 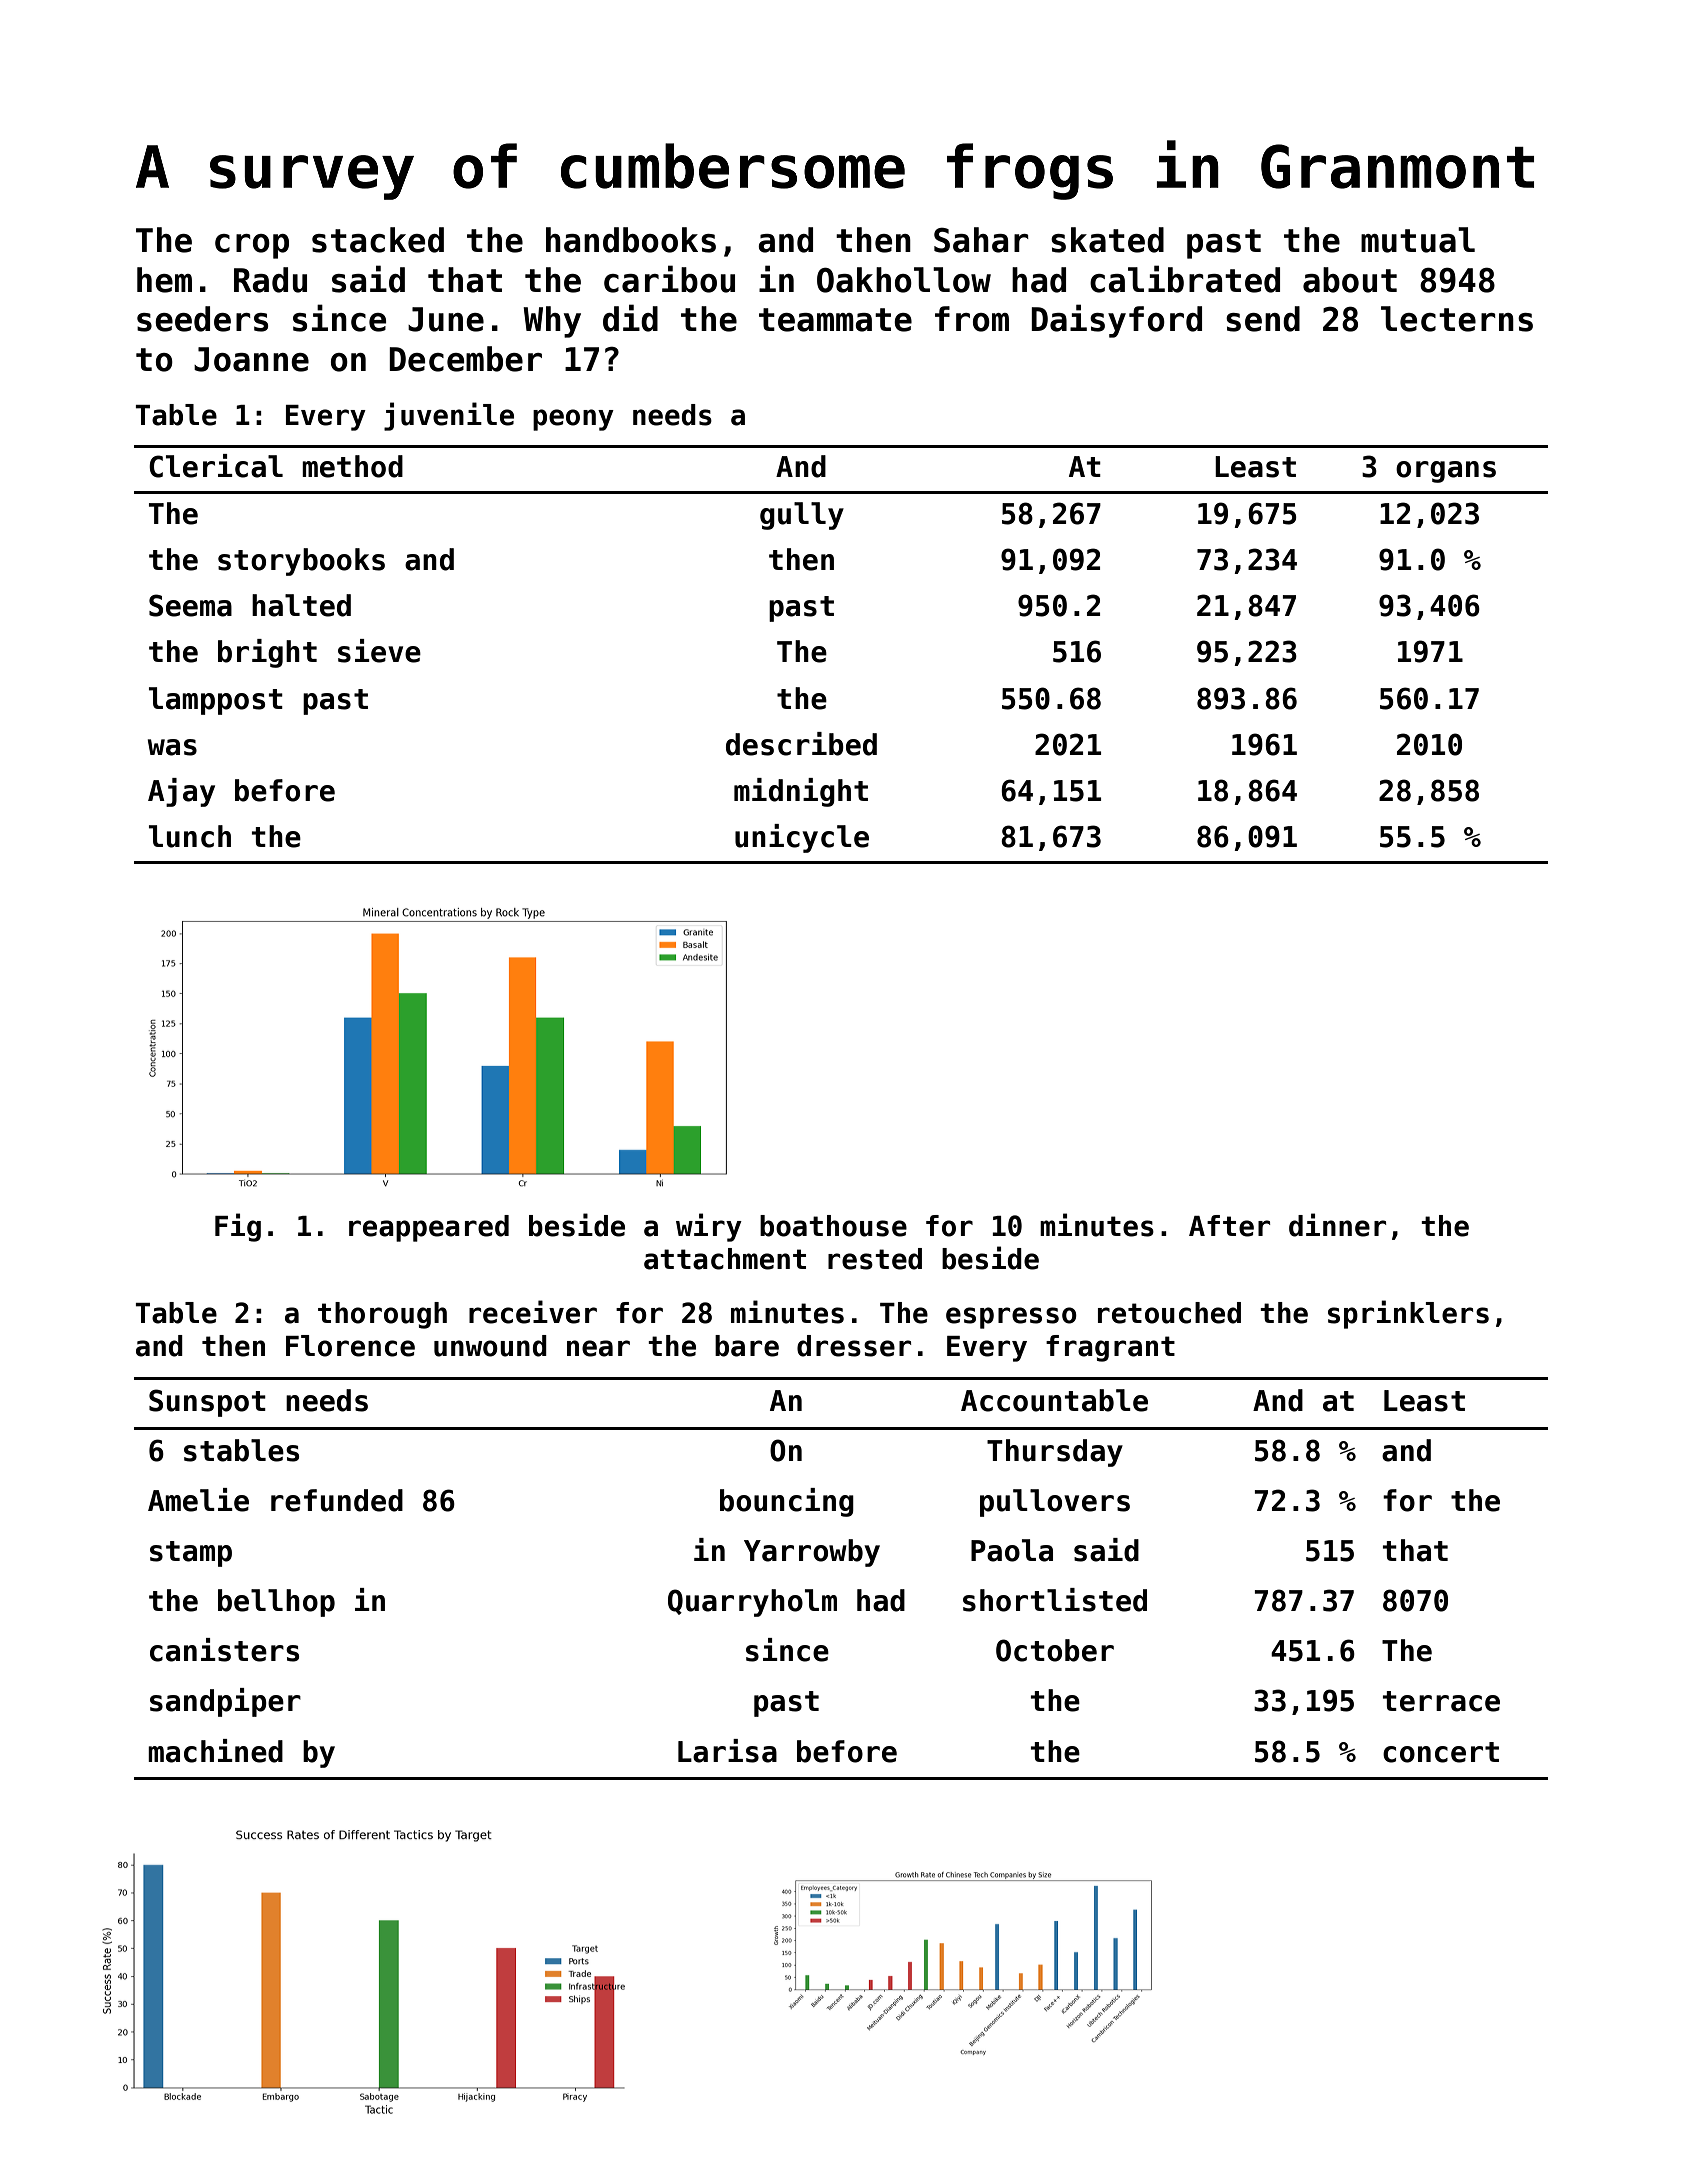 I want to click on bouncing, so click(x=787, y=1502).
